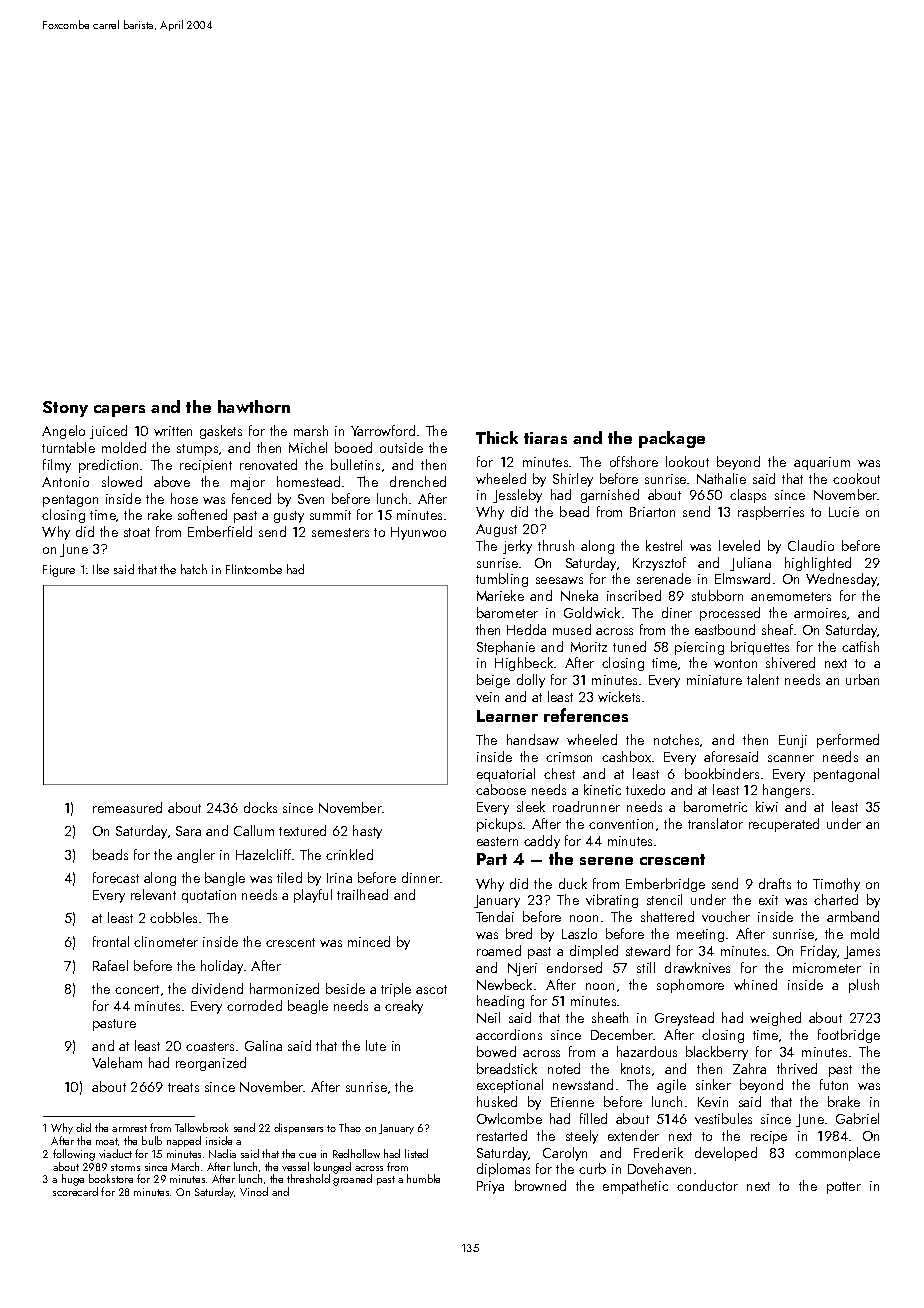  Describe the element at coordinates (586, 806) in the document. I see `roadrunner` at that location.
